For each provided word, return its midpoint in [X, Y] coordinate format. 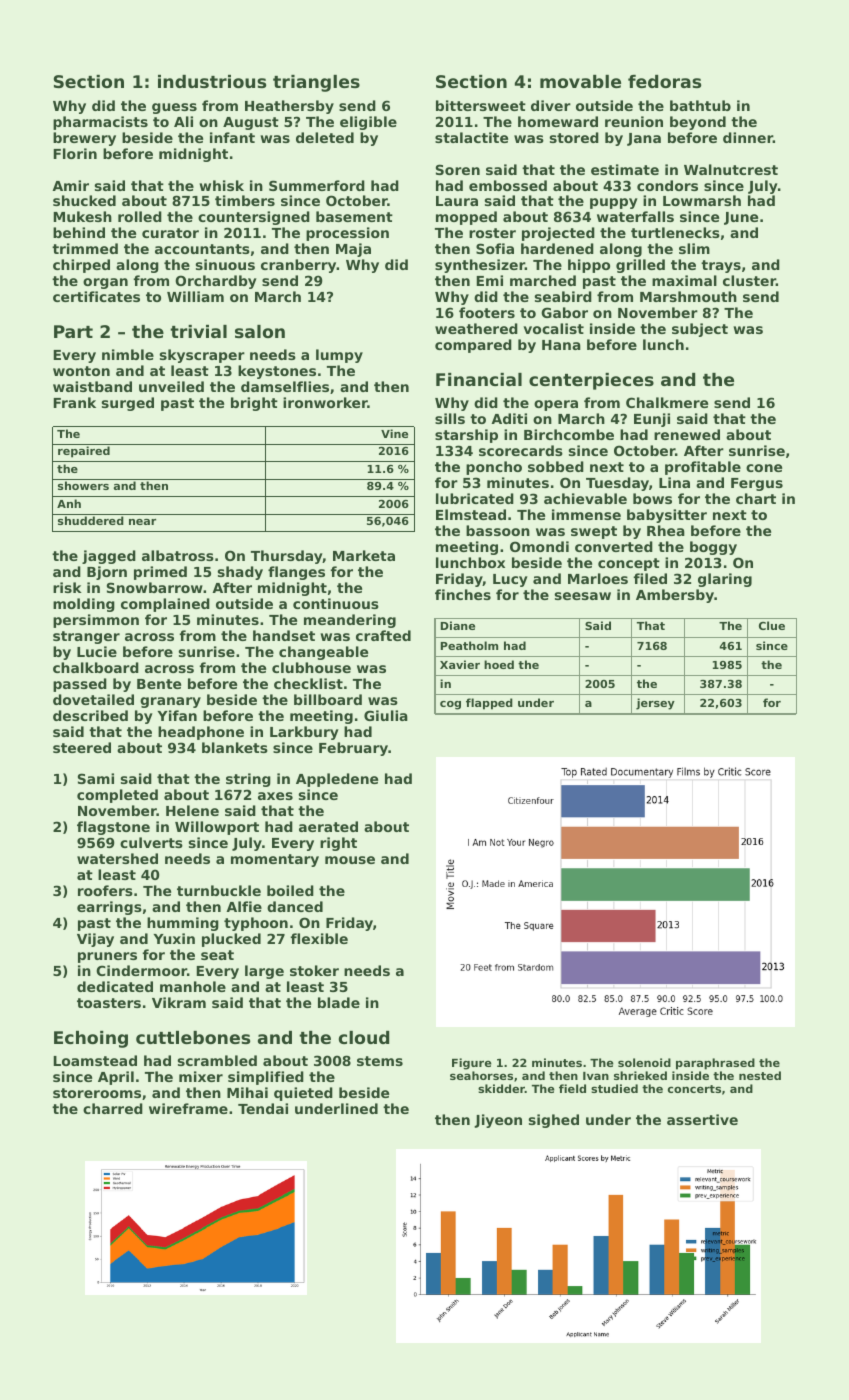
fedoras [664, 81]
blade [339, 1002]
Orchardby [216, 282]
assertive [702, 1119]
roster [492, 233]
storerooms [97, 1093]
